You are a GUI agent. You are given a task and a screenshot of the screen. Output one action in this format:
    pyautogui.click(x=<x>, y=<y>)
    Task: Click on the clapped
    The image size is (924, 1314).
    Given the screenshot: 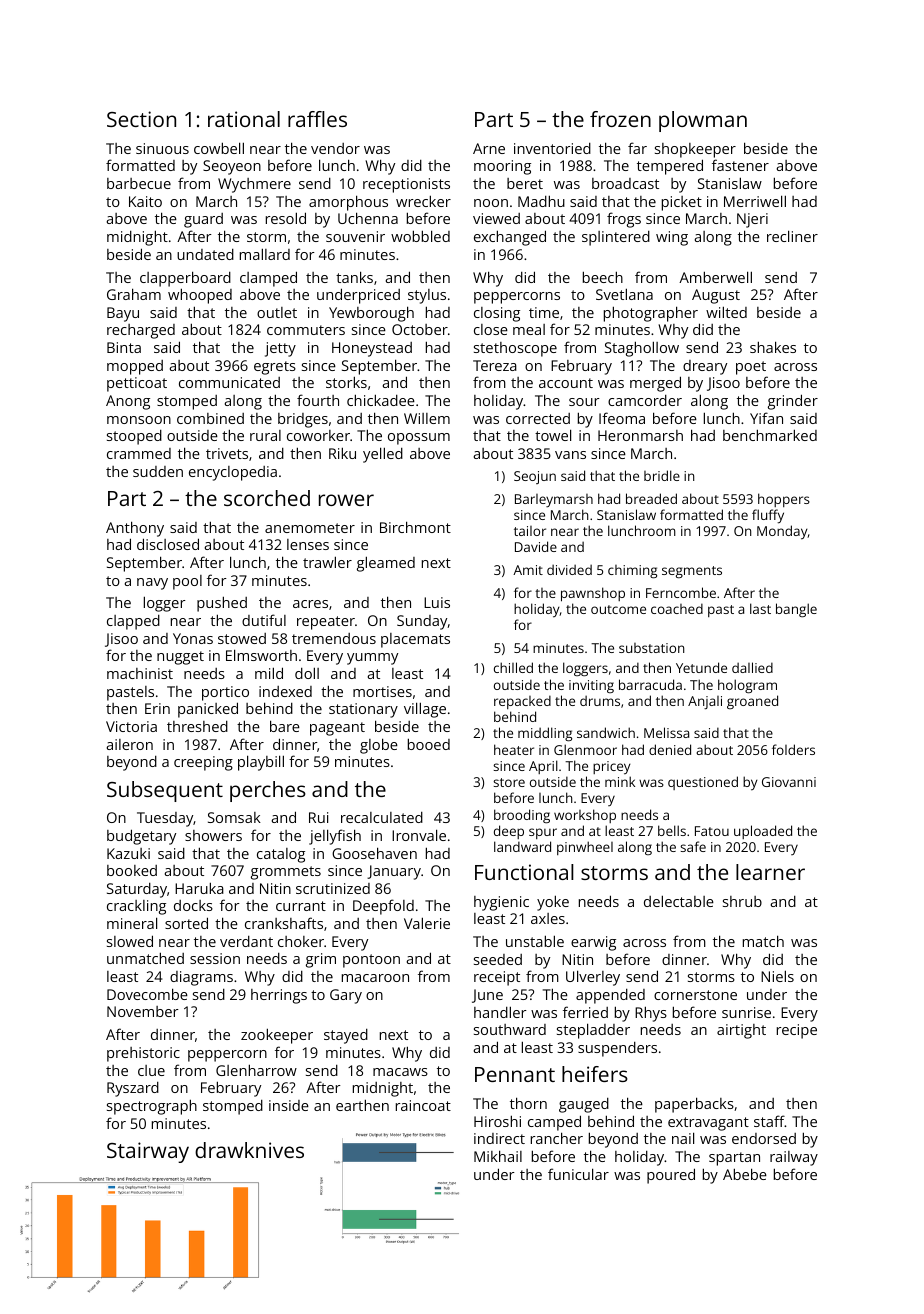 What is the action you would take?
    pyautogui.click(x=133, y=622)
